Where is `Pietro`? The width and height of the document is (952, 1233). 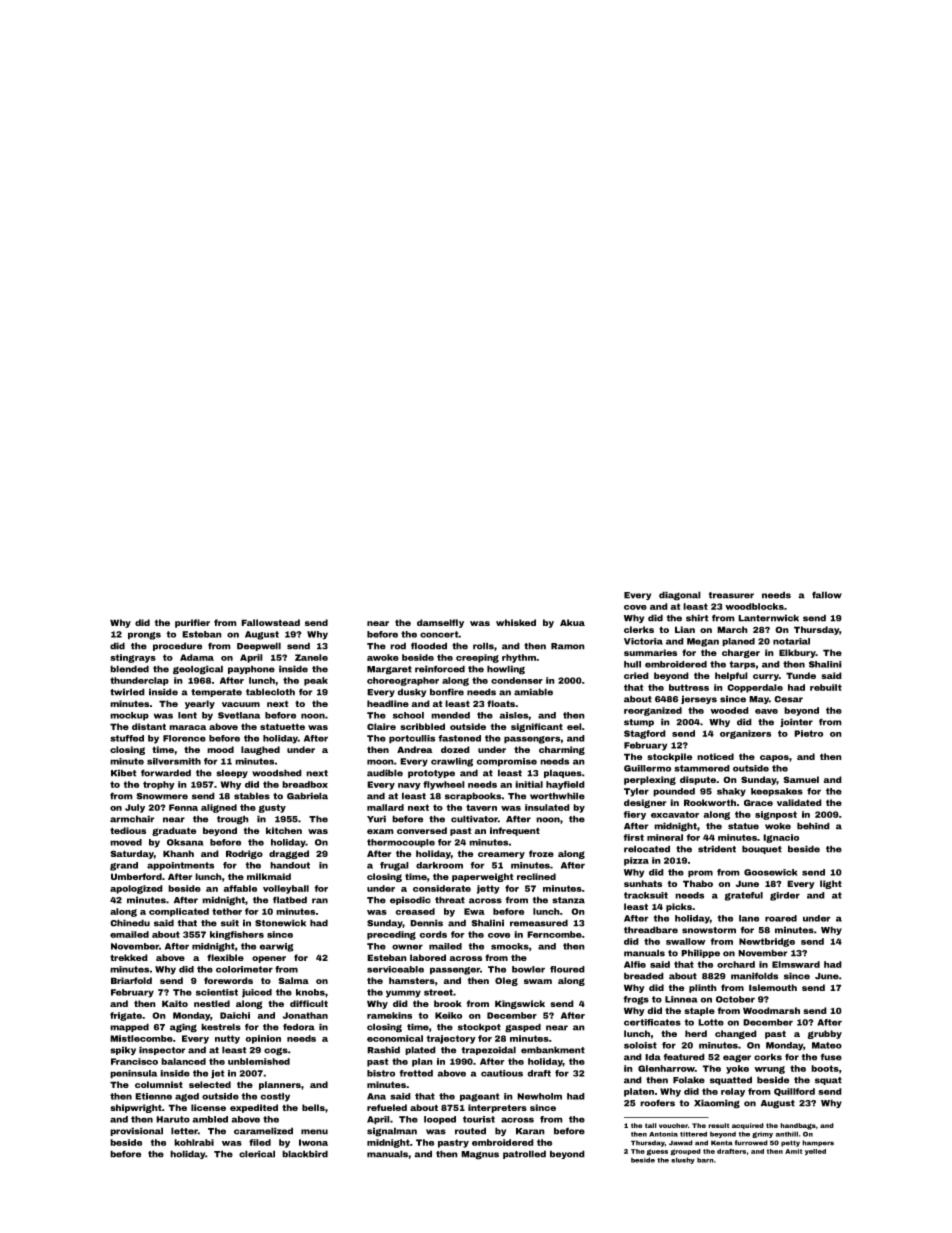
Pietro is located at coordinates (808, 733).
